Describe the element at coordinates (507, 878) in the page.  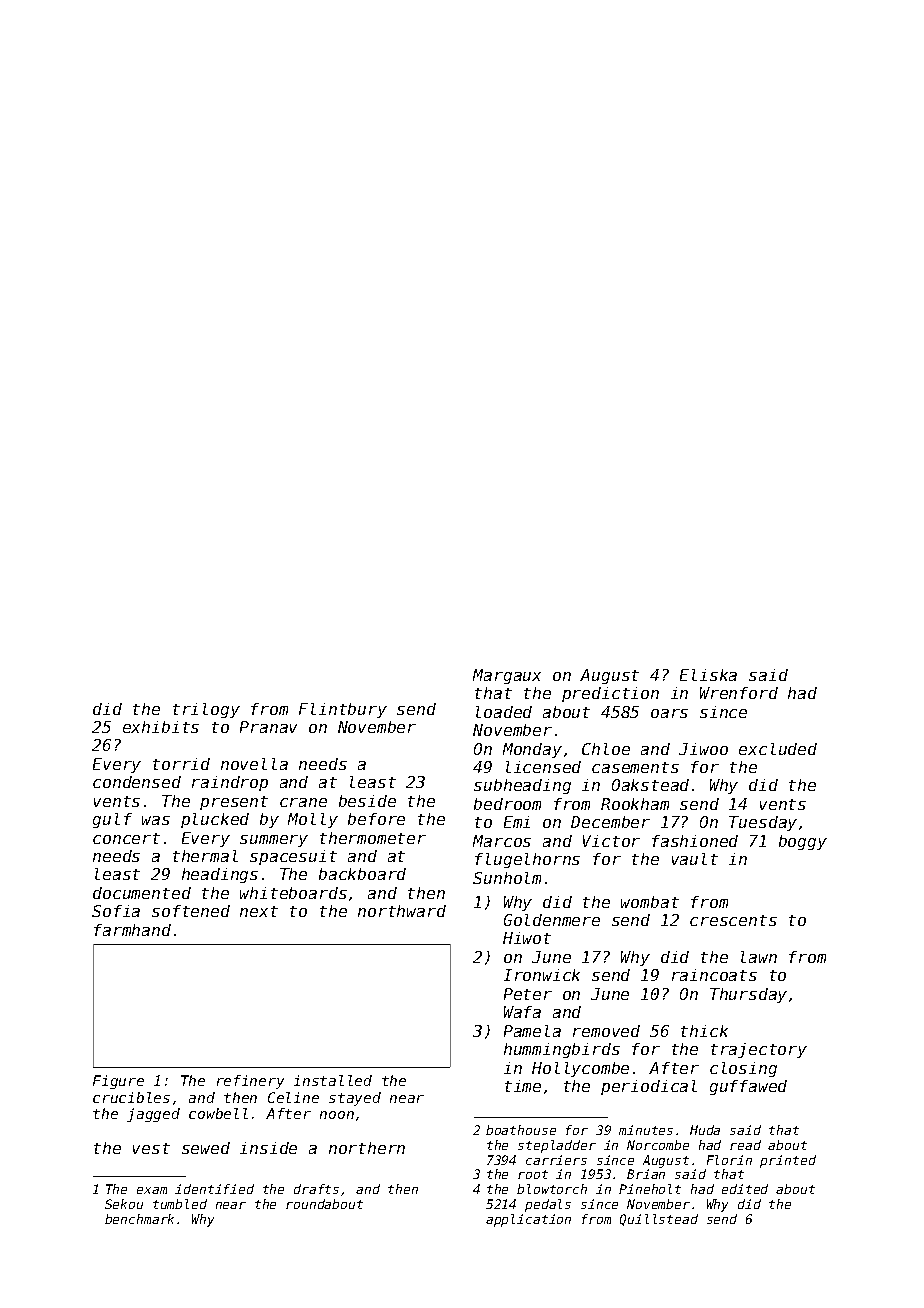
I see `Sunholm` at that location.
